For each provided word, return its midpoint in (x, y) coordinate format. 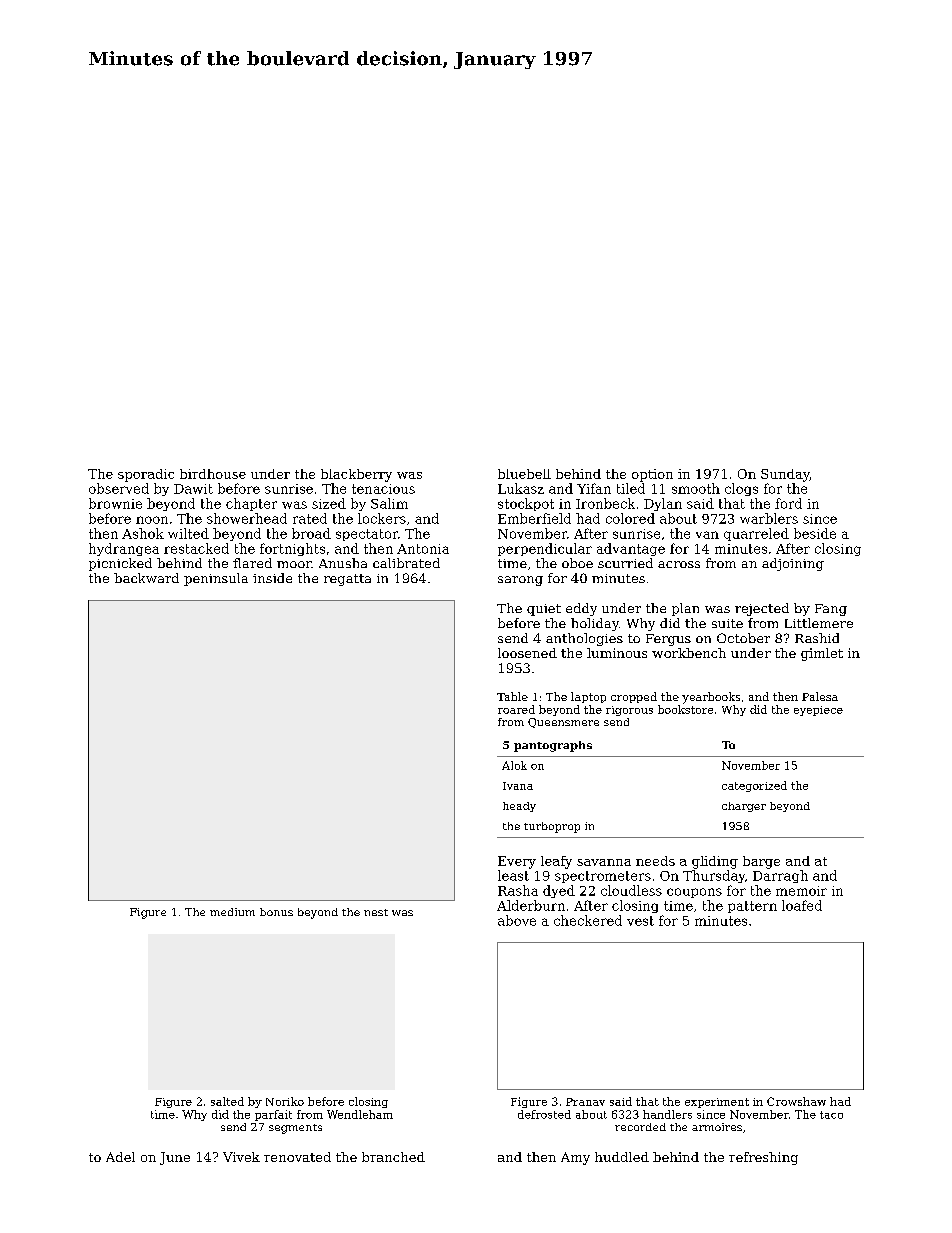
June (175, 1158)
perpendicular (545, 549)
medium (232, 912)
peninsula (216, 579)
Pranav (585, 1102)
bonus (276, 912)
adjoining (793, 564)
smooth (696, 488)
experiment (717, 1103)
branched (393, 1157)
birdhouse (213, 474)
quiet (544, 610)
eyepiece (818, 711)
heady (519, 807)
